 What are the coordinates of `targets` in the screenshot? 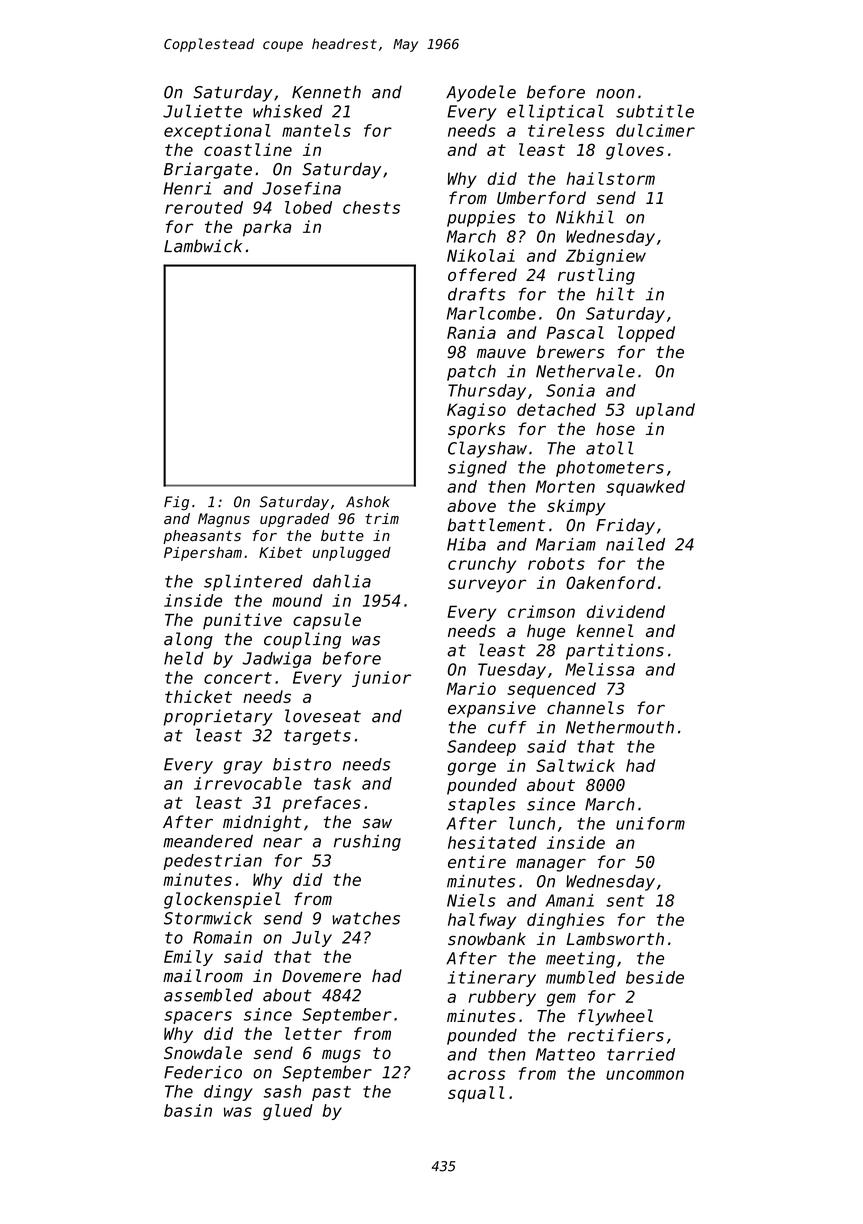 It's located at (317, 737).
